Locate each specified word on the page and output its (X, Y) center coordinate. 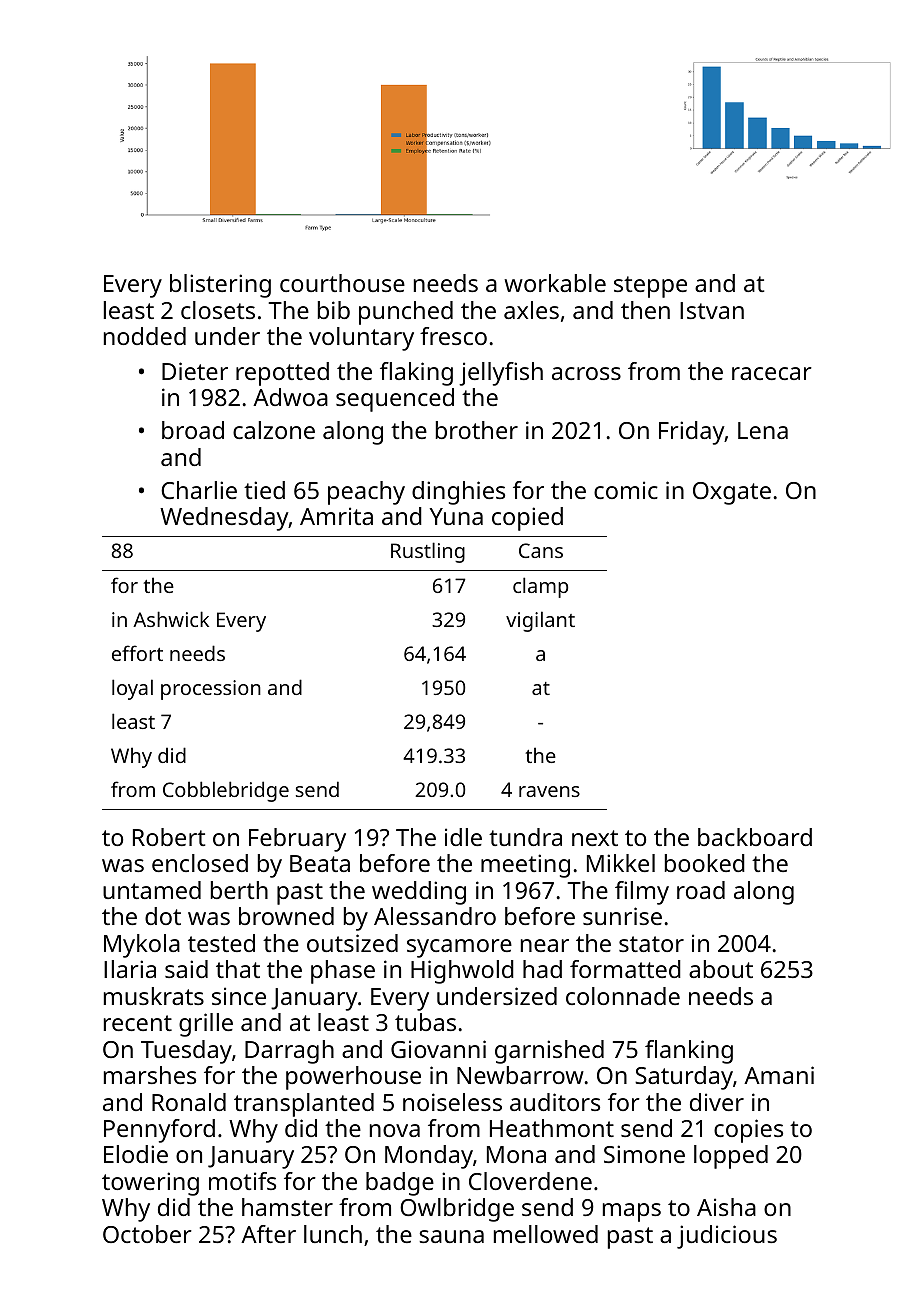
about (721, 969)
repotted (282, 374)
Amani (779, 1075)
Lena (763, 430)
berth (239, 890)
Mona (516, 1154)
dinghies (458, 493)
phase (343, 972)
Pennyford (159, 1131)
